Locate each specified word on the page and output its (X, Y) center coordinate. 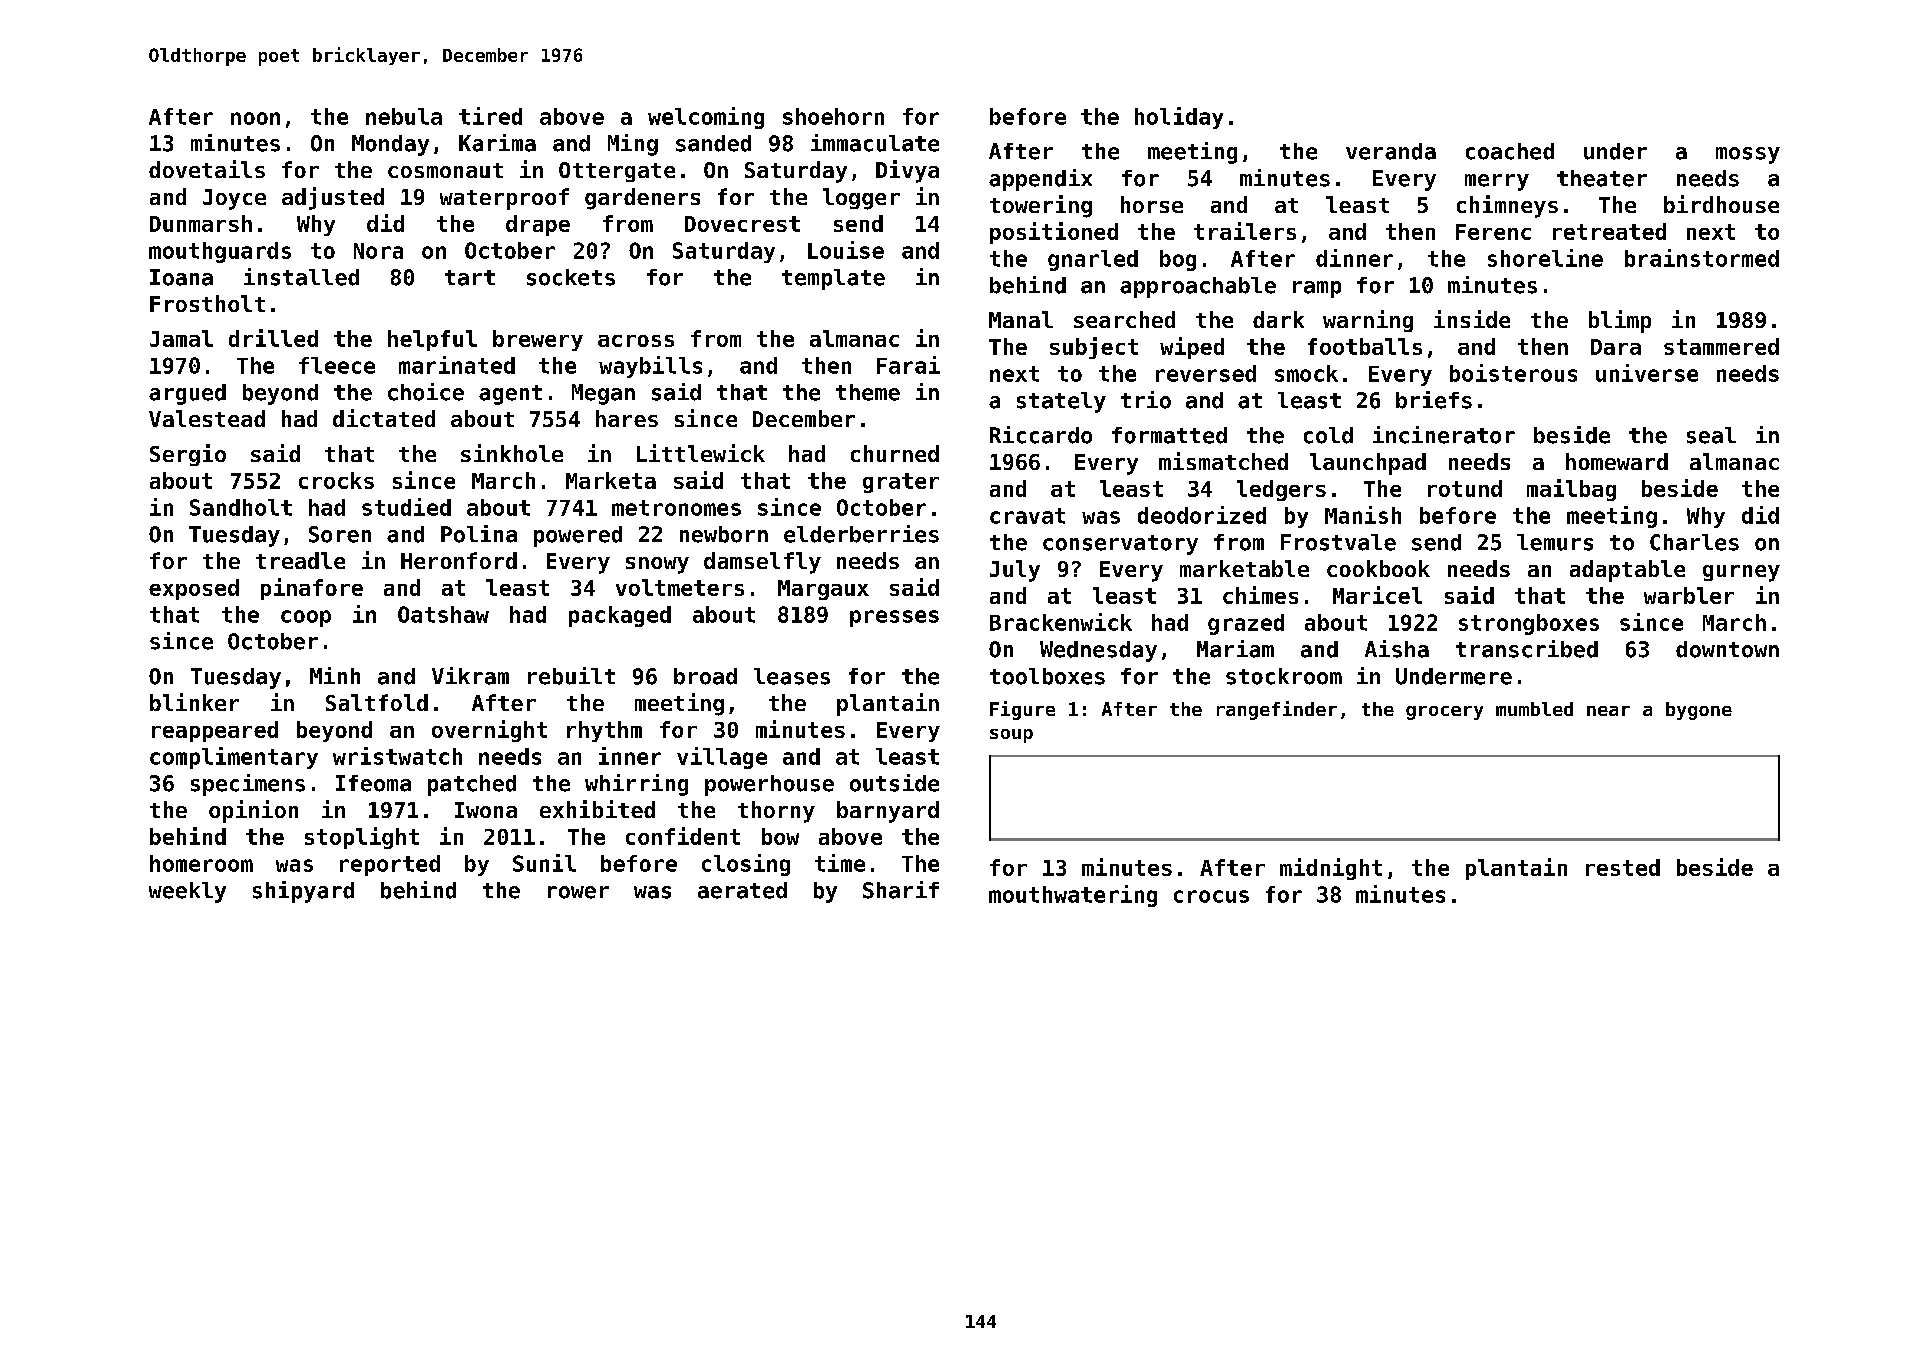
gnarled (1093, 260)
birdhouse (1721, 204)
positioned (1054, 233)
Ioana (181, 277)
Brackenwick (1061, 622)
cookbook (1378, 568)
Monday (390, 145)
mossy (1748, 155)
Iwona (486, 810)
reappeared (215, 731)
